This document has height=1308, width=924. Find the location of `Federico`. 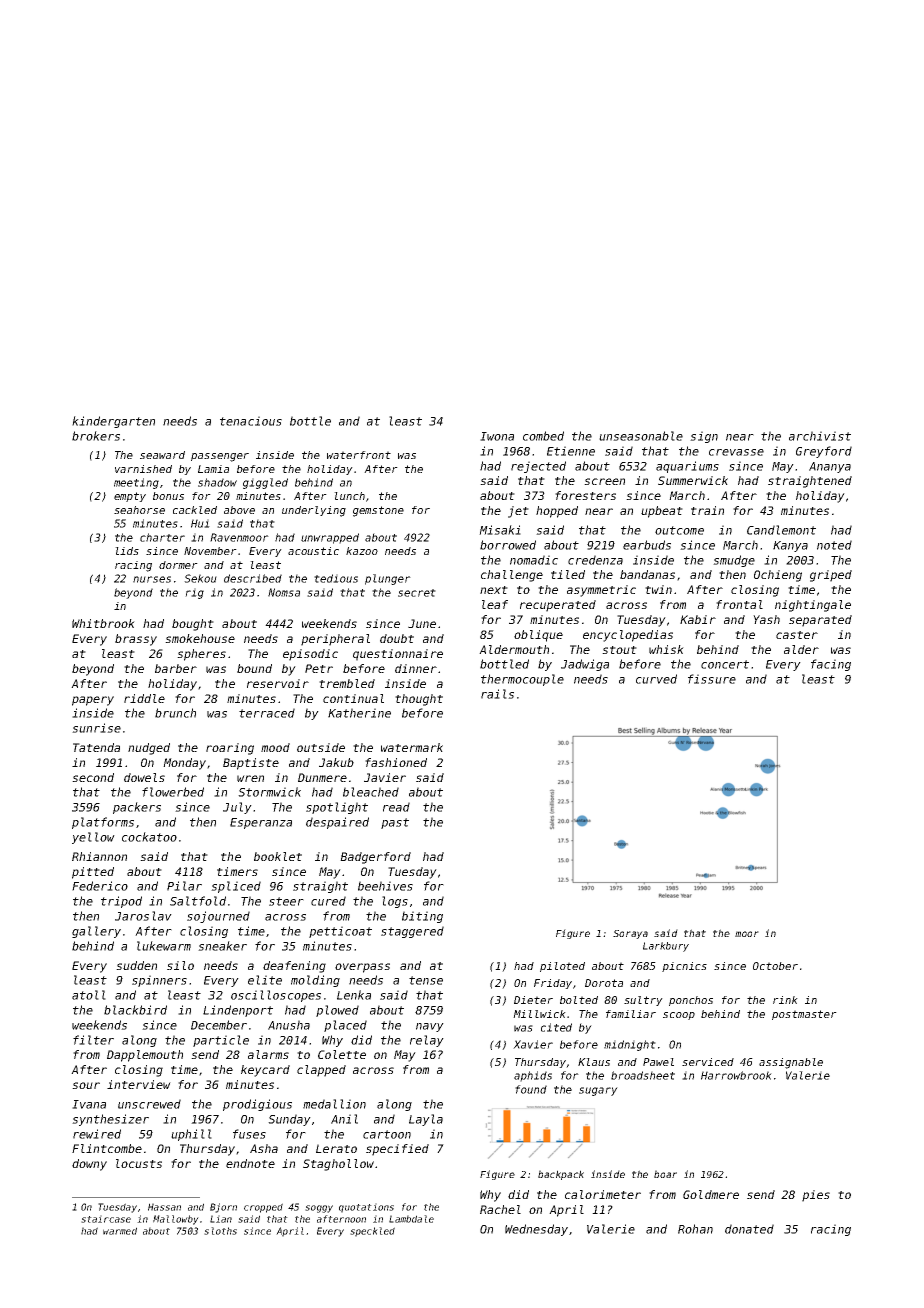

Federico is located at coordinates (100, 886).
